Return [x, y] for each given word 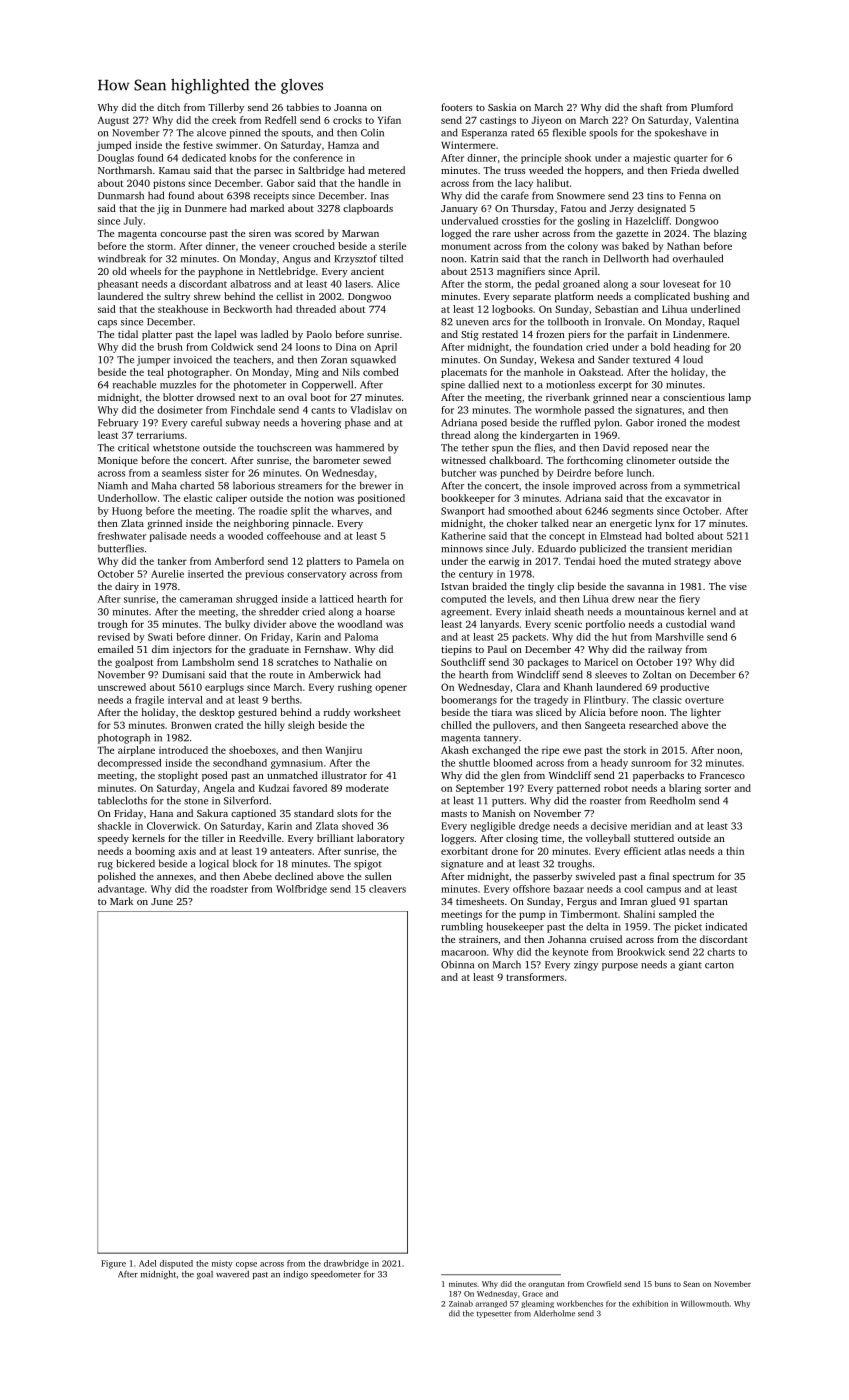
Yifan [389, 120]
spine [453, 386]
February [118, 423]
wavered [232, 1274]
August [113, 121]
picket [688, 927]
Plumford [712, 107]
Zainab [461, 1303]
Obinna [457, 964]
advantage [121, 890]
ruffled [575, 422]
